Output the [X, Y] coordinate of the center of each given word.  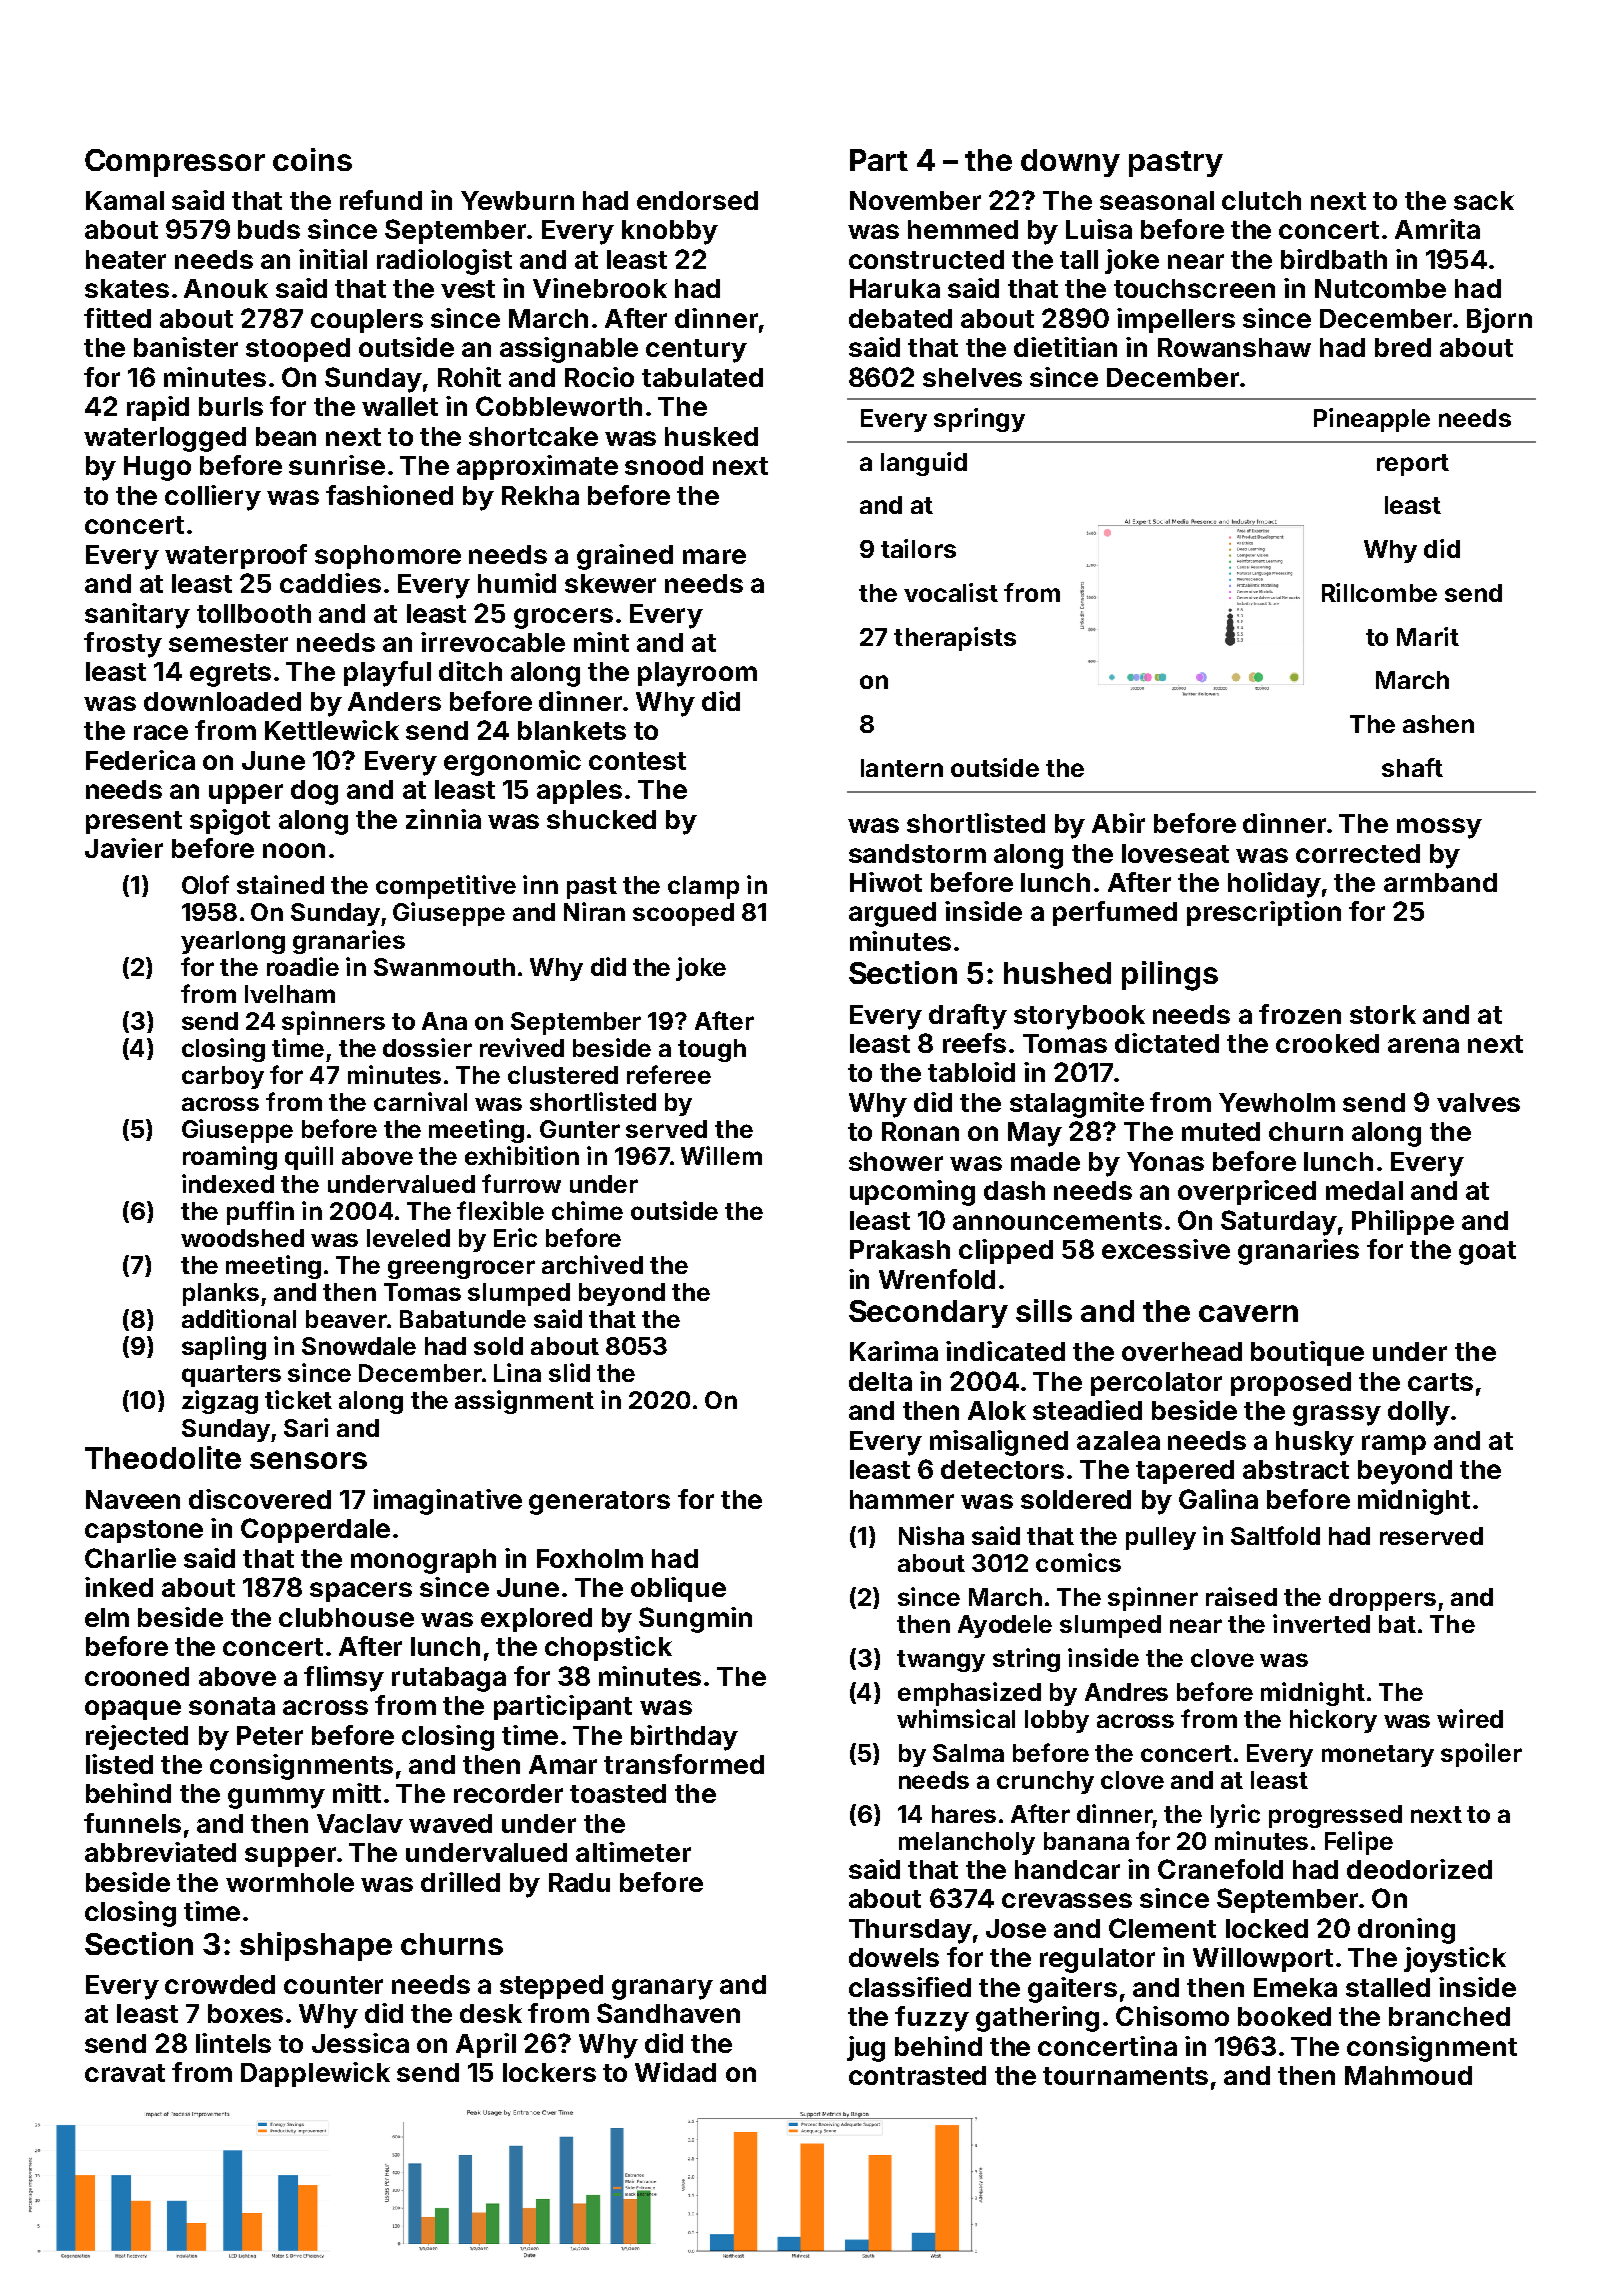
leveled [408, 1238]
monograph [423, 1561]
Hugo [157, 468]
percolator [1156, 1384]
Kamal [125, 200]
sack [1484, 200]
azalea [1118, 1440]
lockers [549, 2072]
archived [592, 1264]
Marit [1428, 636]
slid [569, 1372]
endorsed [697, 200]
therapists [955, 639]
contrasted [917, 2075]
